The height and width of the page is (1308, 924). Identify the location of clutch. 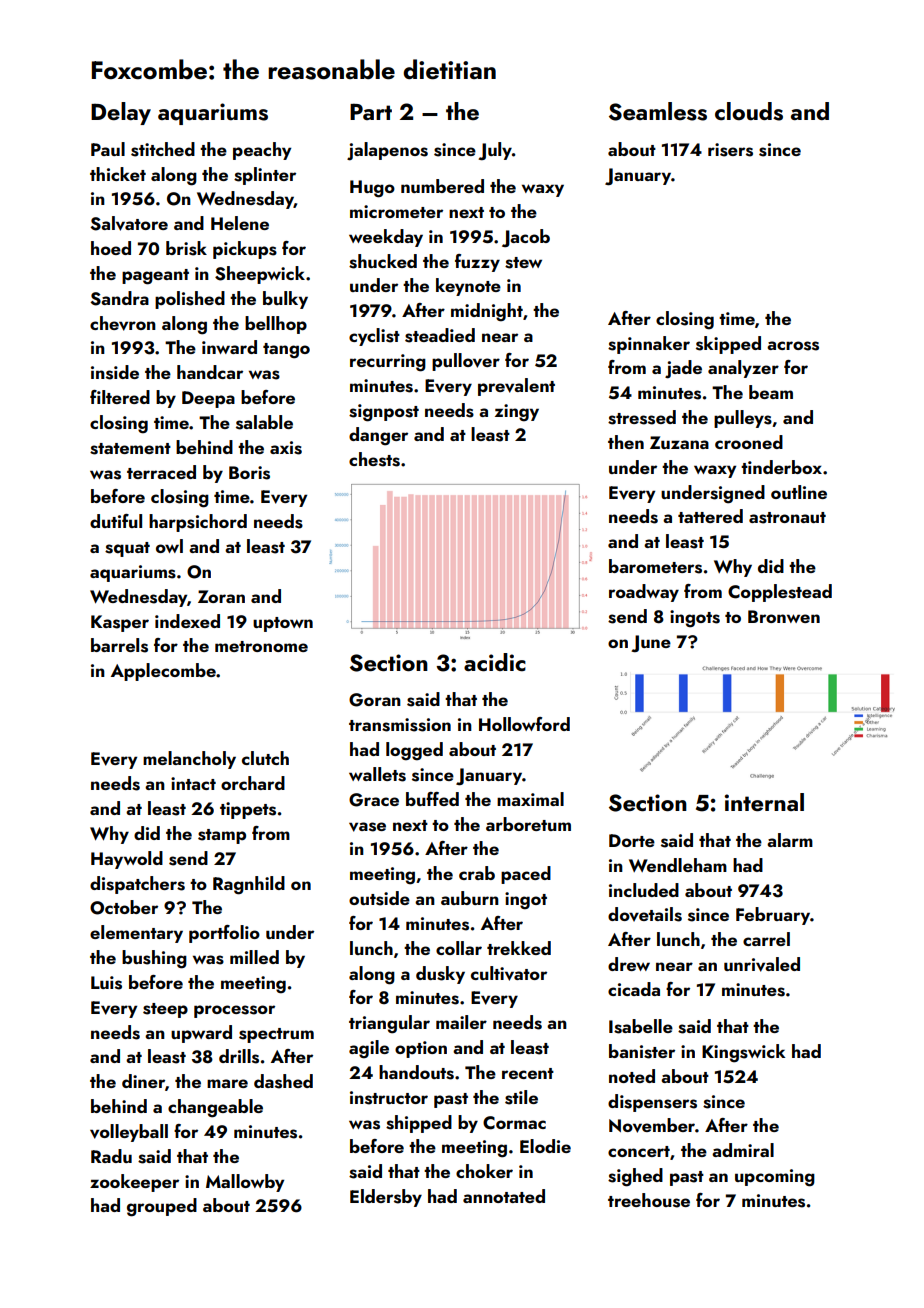
(265, 758).
